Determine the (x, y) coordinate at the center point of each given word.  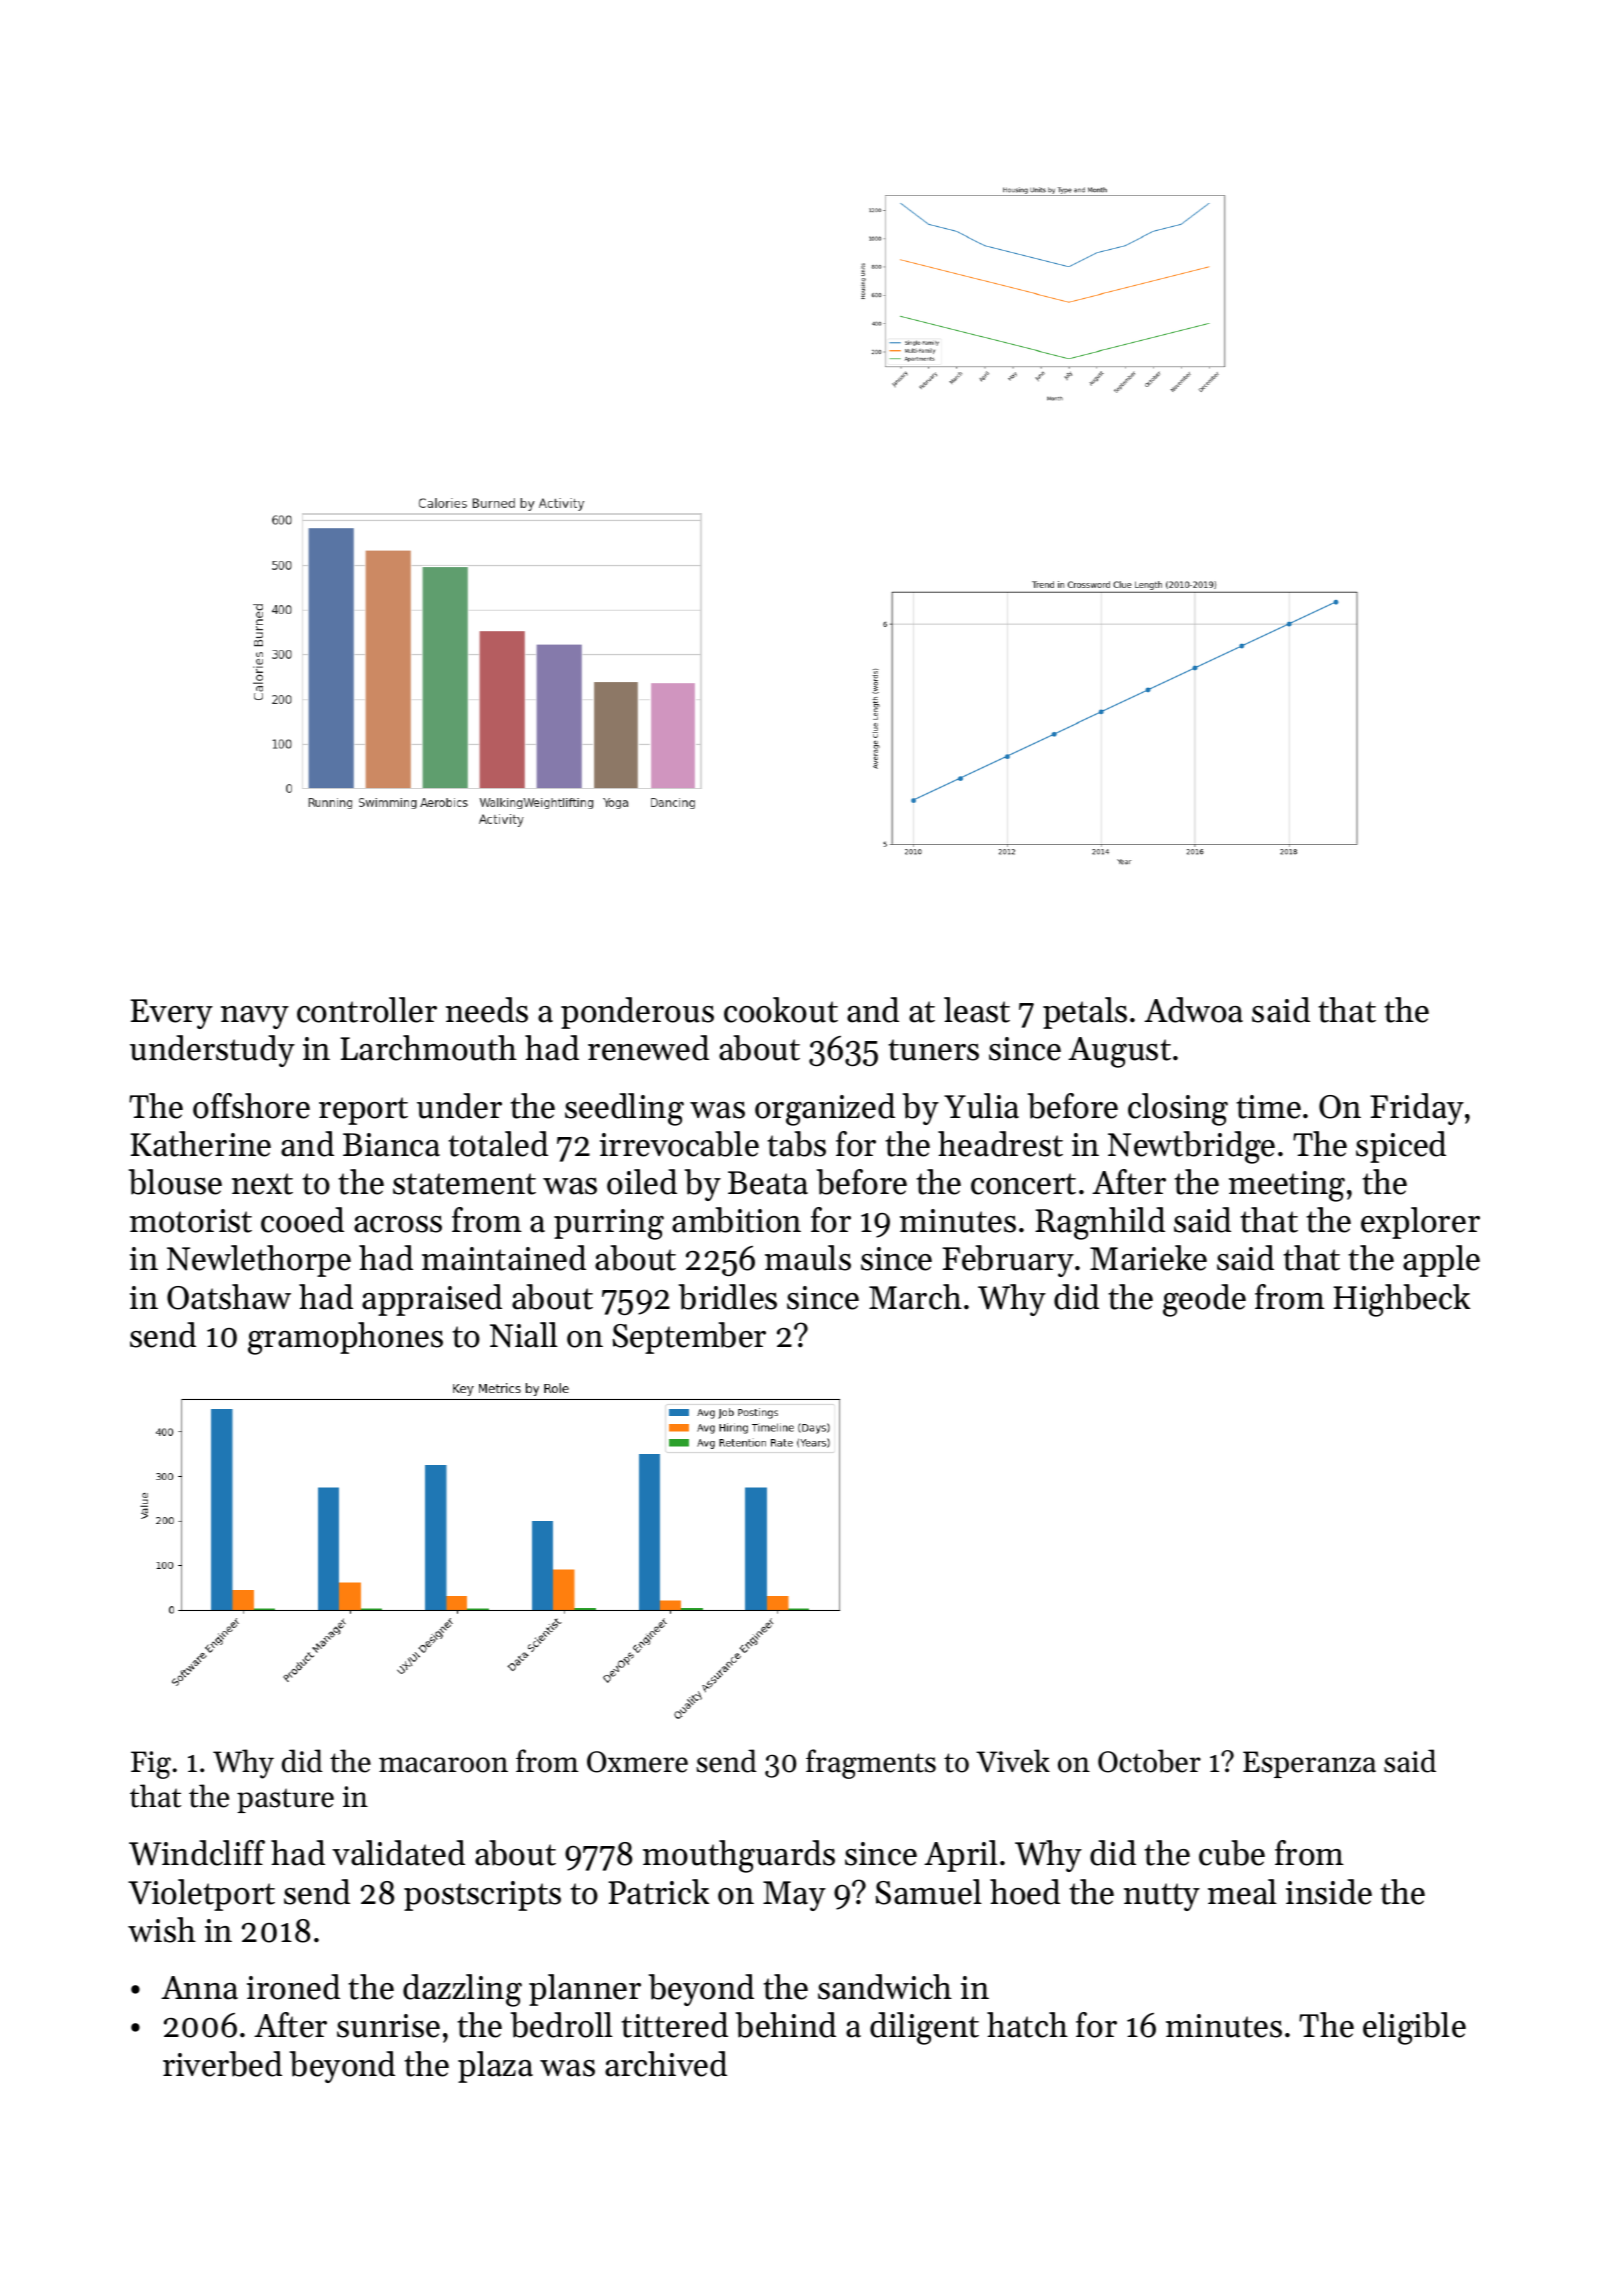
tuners (933, 1050)
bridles (728, 1297)
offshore (251, 1106)
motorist (191, 1221)
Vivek (1013, 1761)
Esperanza (1309, 1764)
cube (1232, 1853)
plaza (495, 2067)
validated (398, 1853)
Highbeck (1401, 1300)
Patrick (658, 1892)
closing (1178, 1109)
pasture (285, 1800)
